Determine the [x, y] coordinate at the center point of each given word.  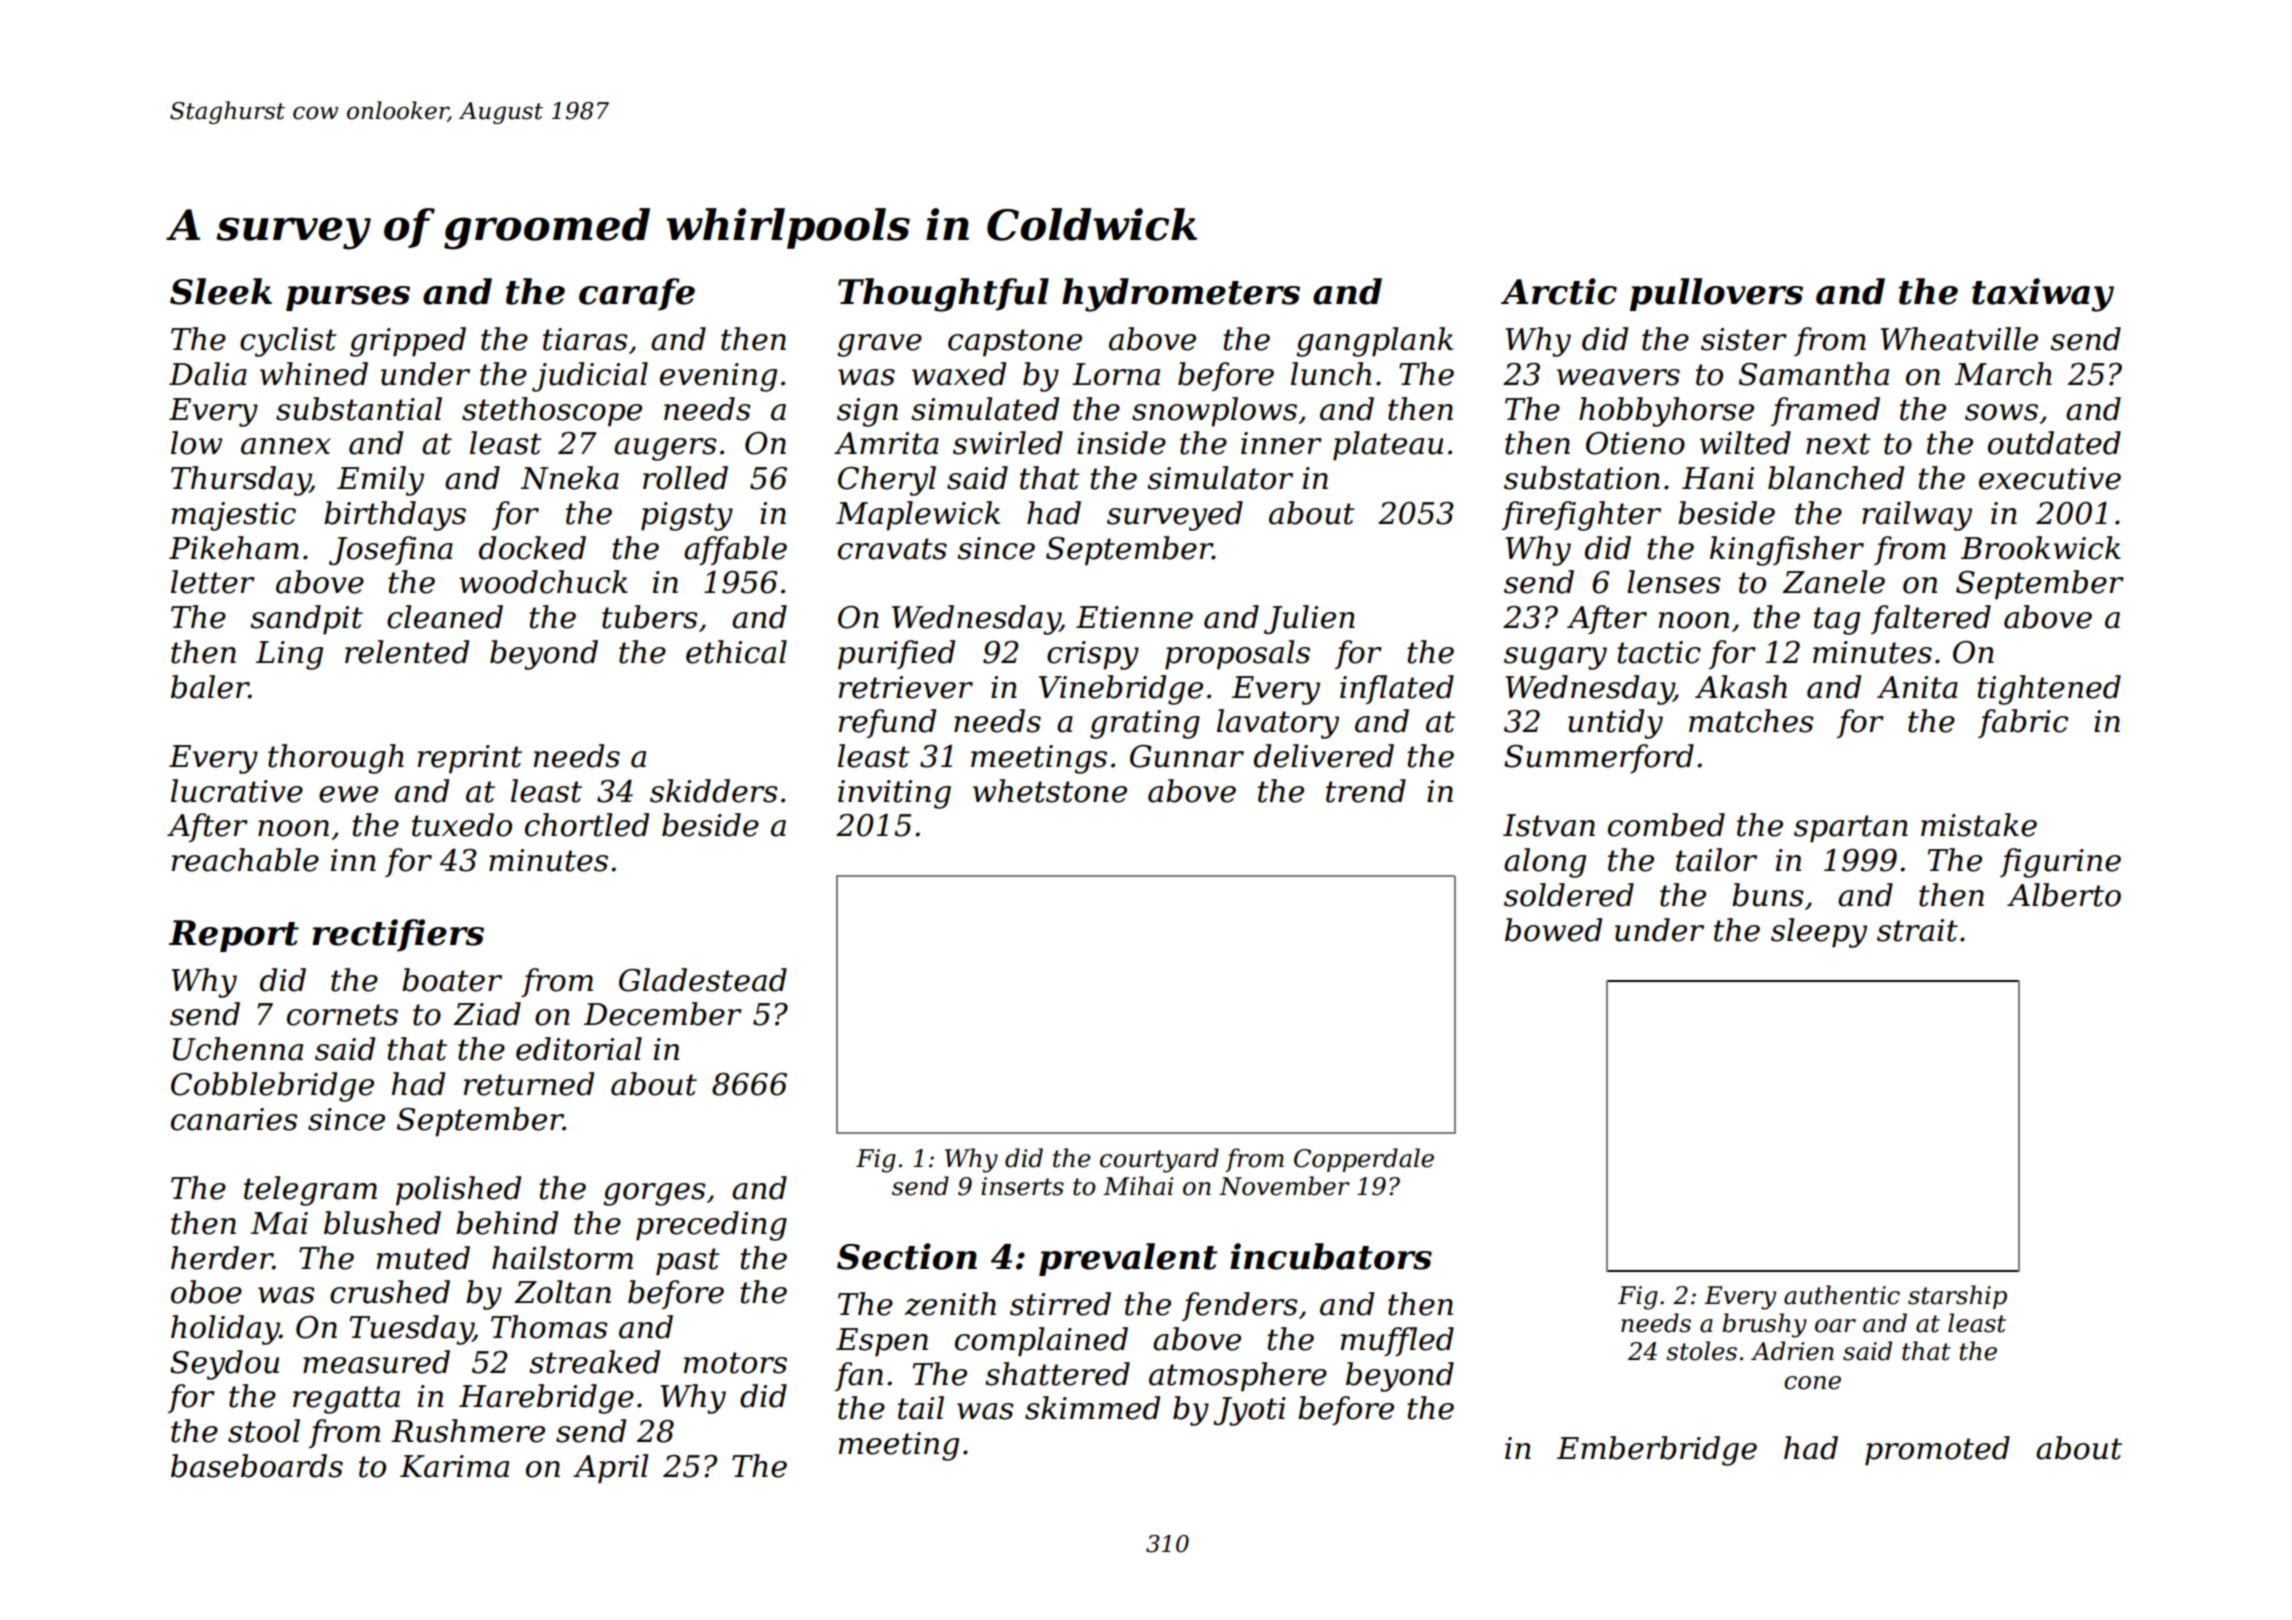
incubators [1331, 1256]
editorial [579, 1049]
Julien [1309, 619]
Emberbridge [1657, 1451]
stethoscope [552, 412]
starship [1957, 1297]
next [1838, 444]
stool [264, 1431]
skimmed [1092, 1408]
